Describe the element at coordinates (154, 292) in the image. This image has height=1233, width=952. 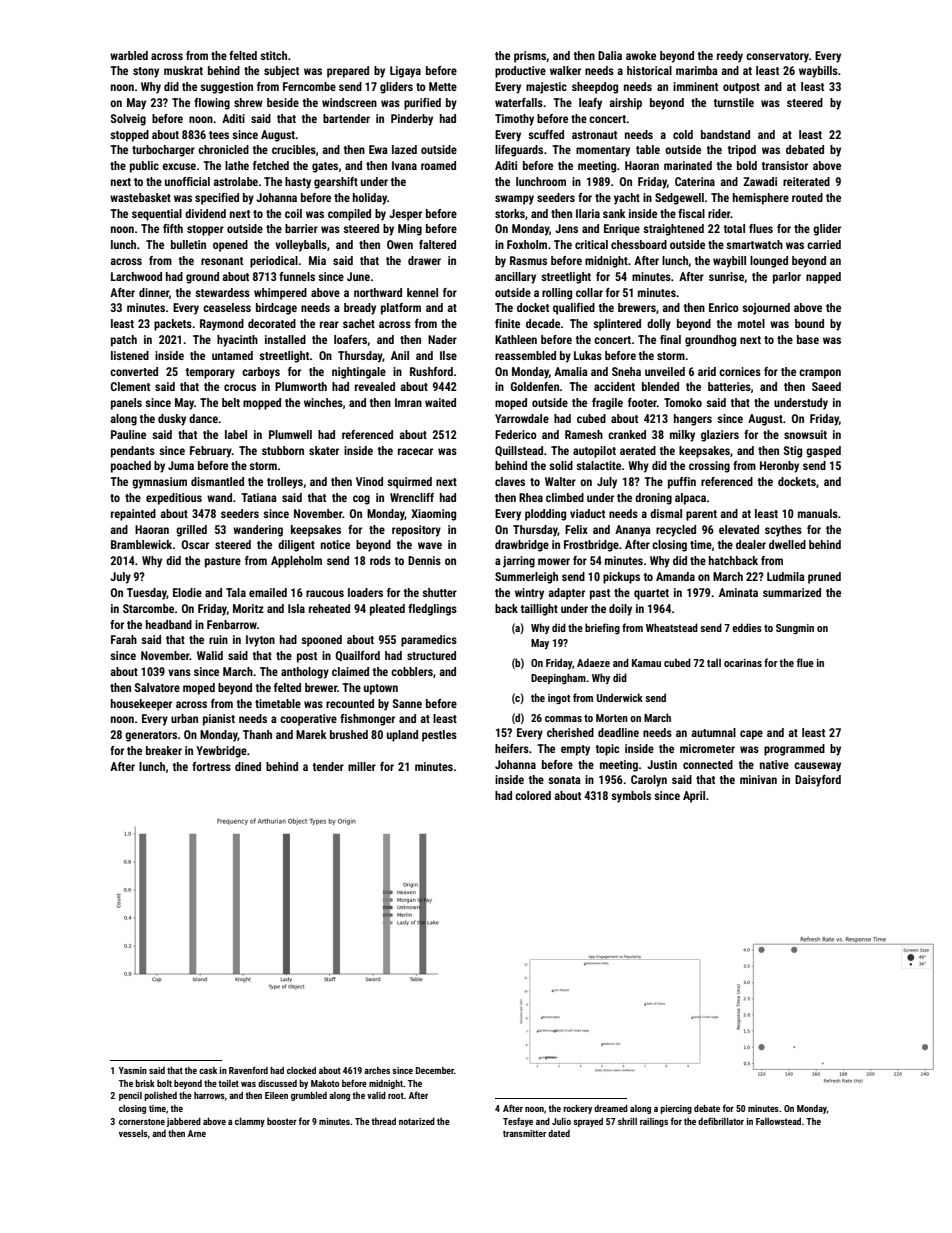
I see `dinner` at that location.
